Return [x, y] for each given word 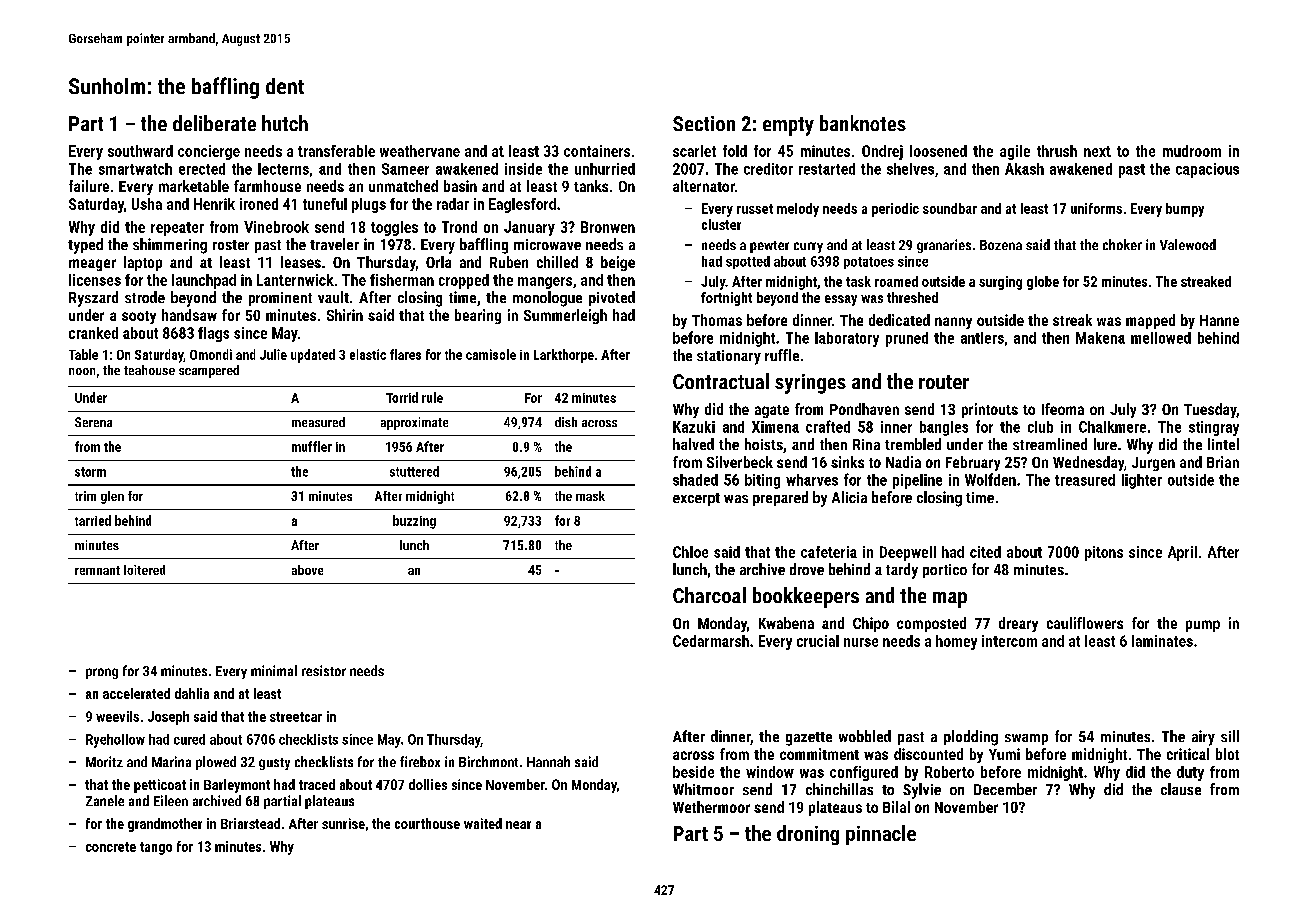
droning [808, 835]
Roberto [949, 772]
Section [704, 123]
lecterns [283, 169]
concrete [111, 847]
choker [1122, 244]
